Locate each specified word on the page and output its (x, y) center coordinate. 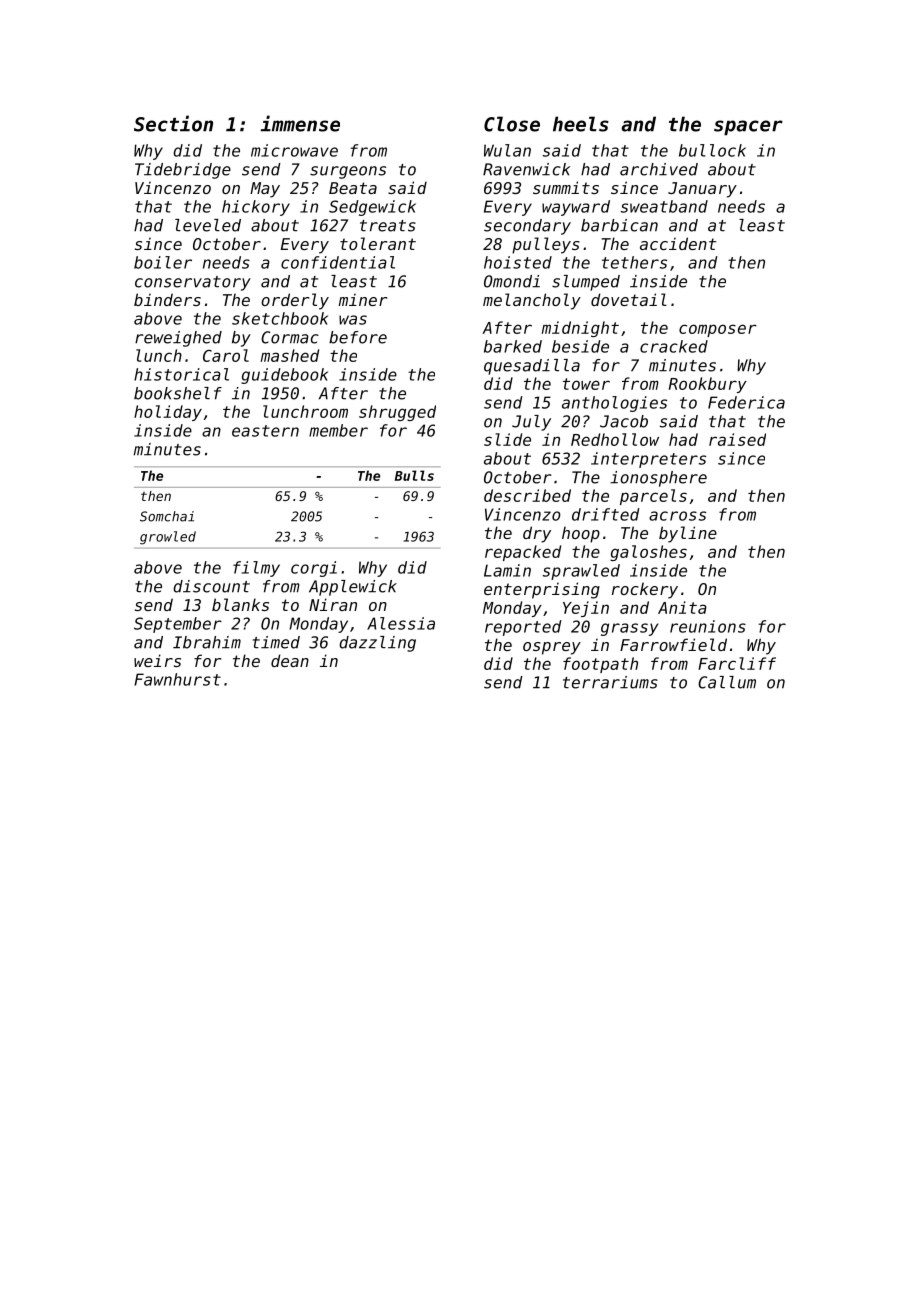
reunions (708, 626)
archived (659, 169)
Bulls (414, 475)
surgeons (348, 172)
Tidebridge (183, 171)
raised (737, 439)
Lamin (507, 570)
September (178, 625)
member (338, 430)
